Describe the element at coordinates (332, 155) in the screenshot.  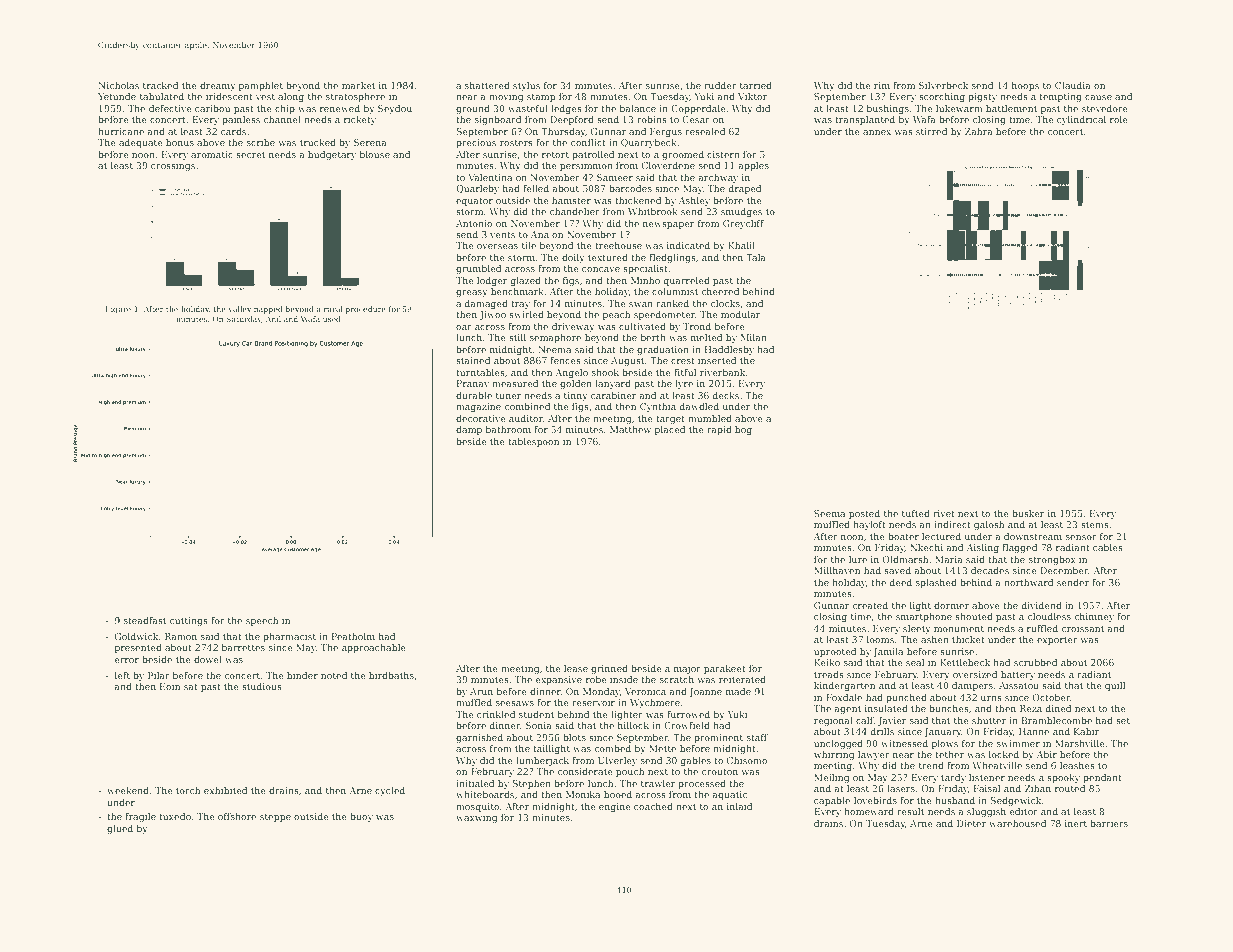
I see `budgetary` at that location.
